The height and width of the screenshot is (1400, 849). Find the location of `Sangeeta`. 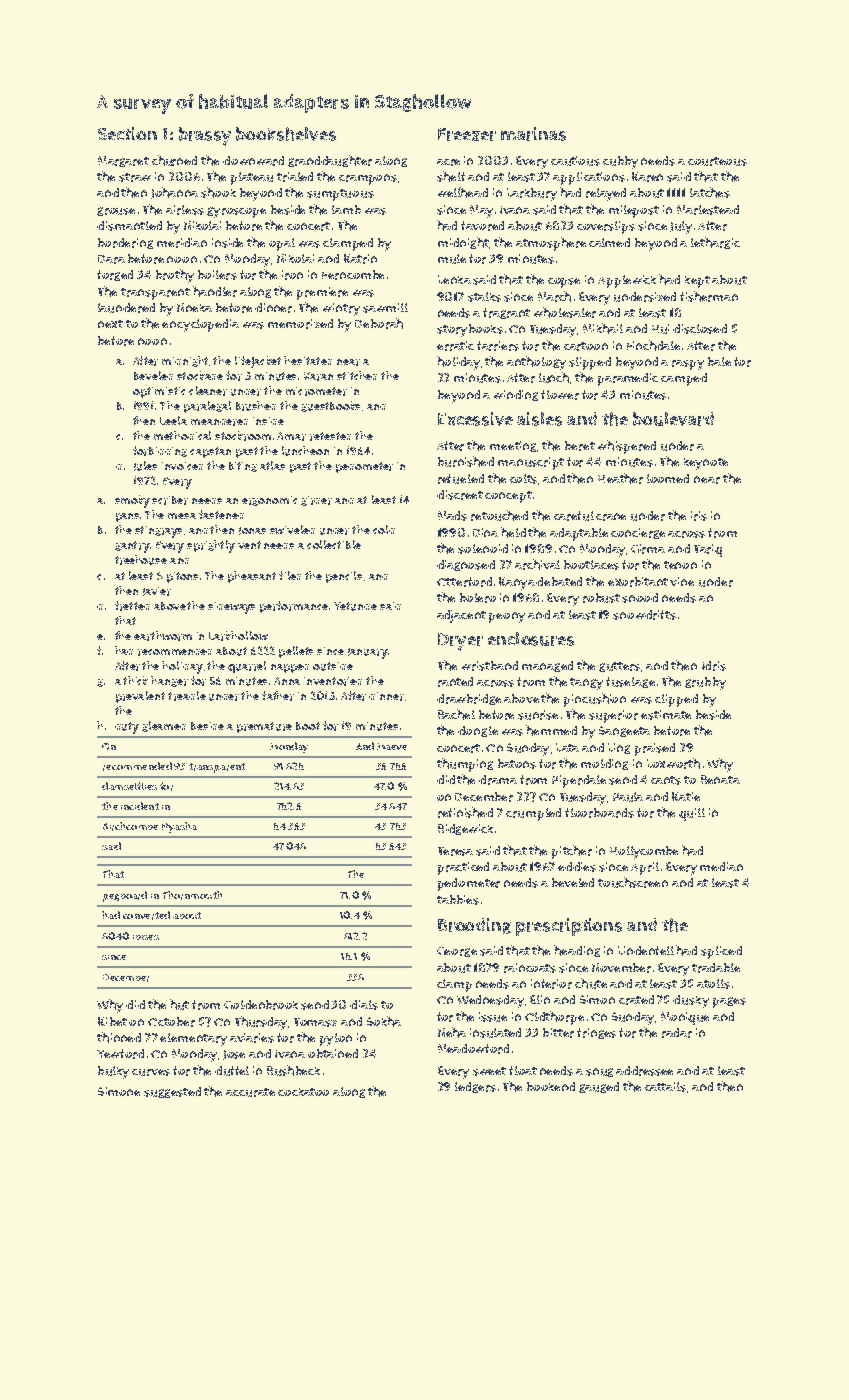

Sangeeta is located at coordinates (624, 731).
